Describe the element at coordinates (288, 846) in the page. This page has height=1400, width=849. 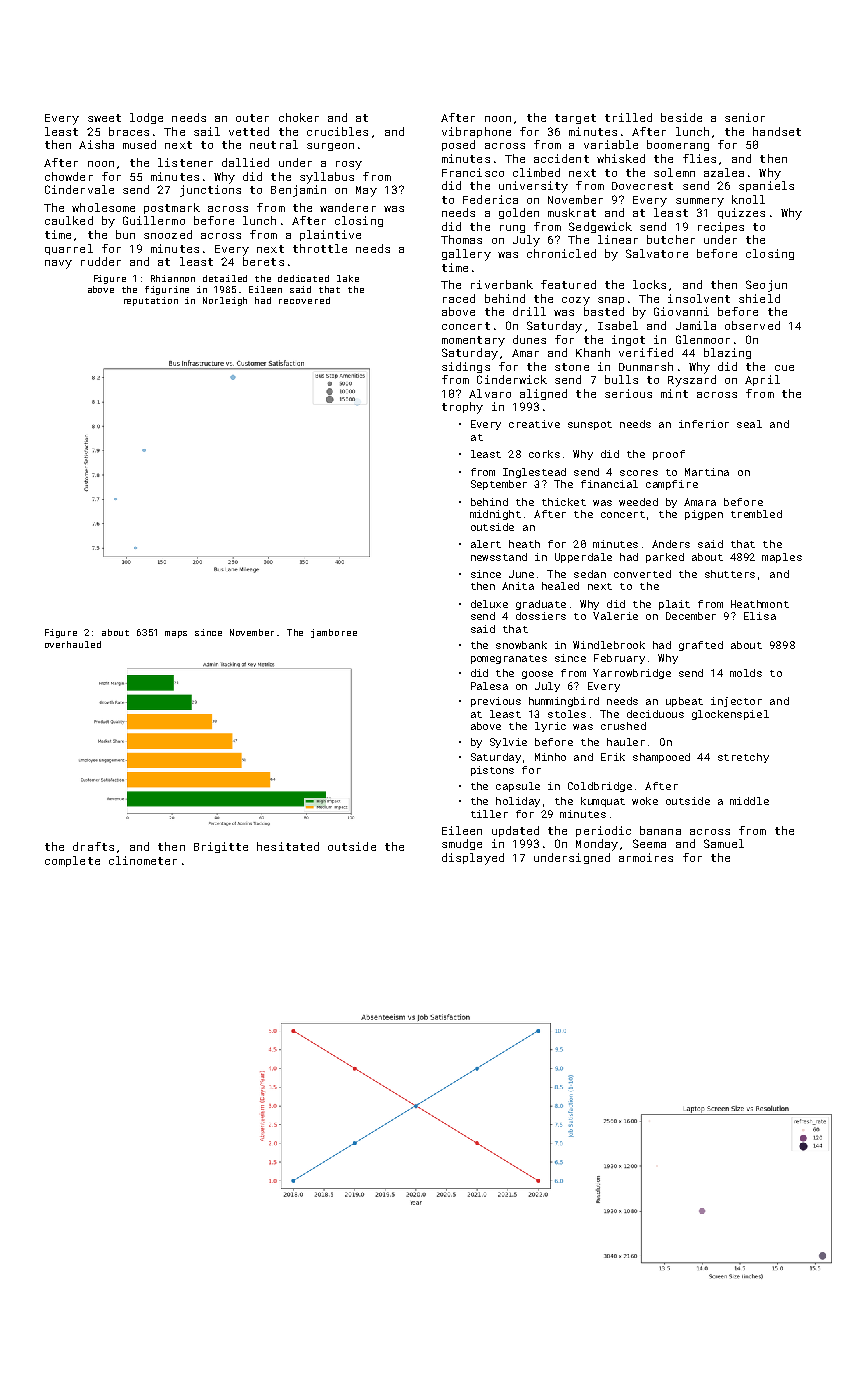
I see `hesitated` at that location.
